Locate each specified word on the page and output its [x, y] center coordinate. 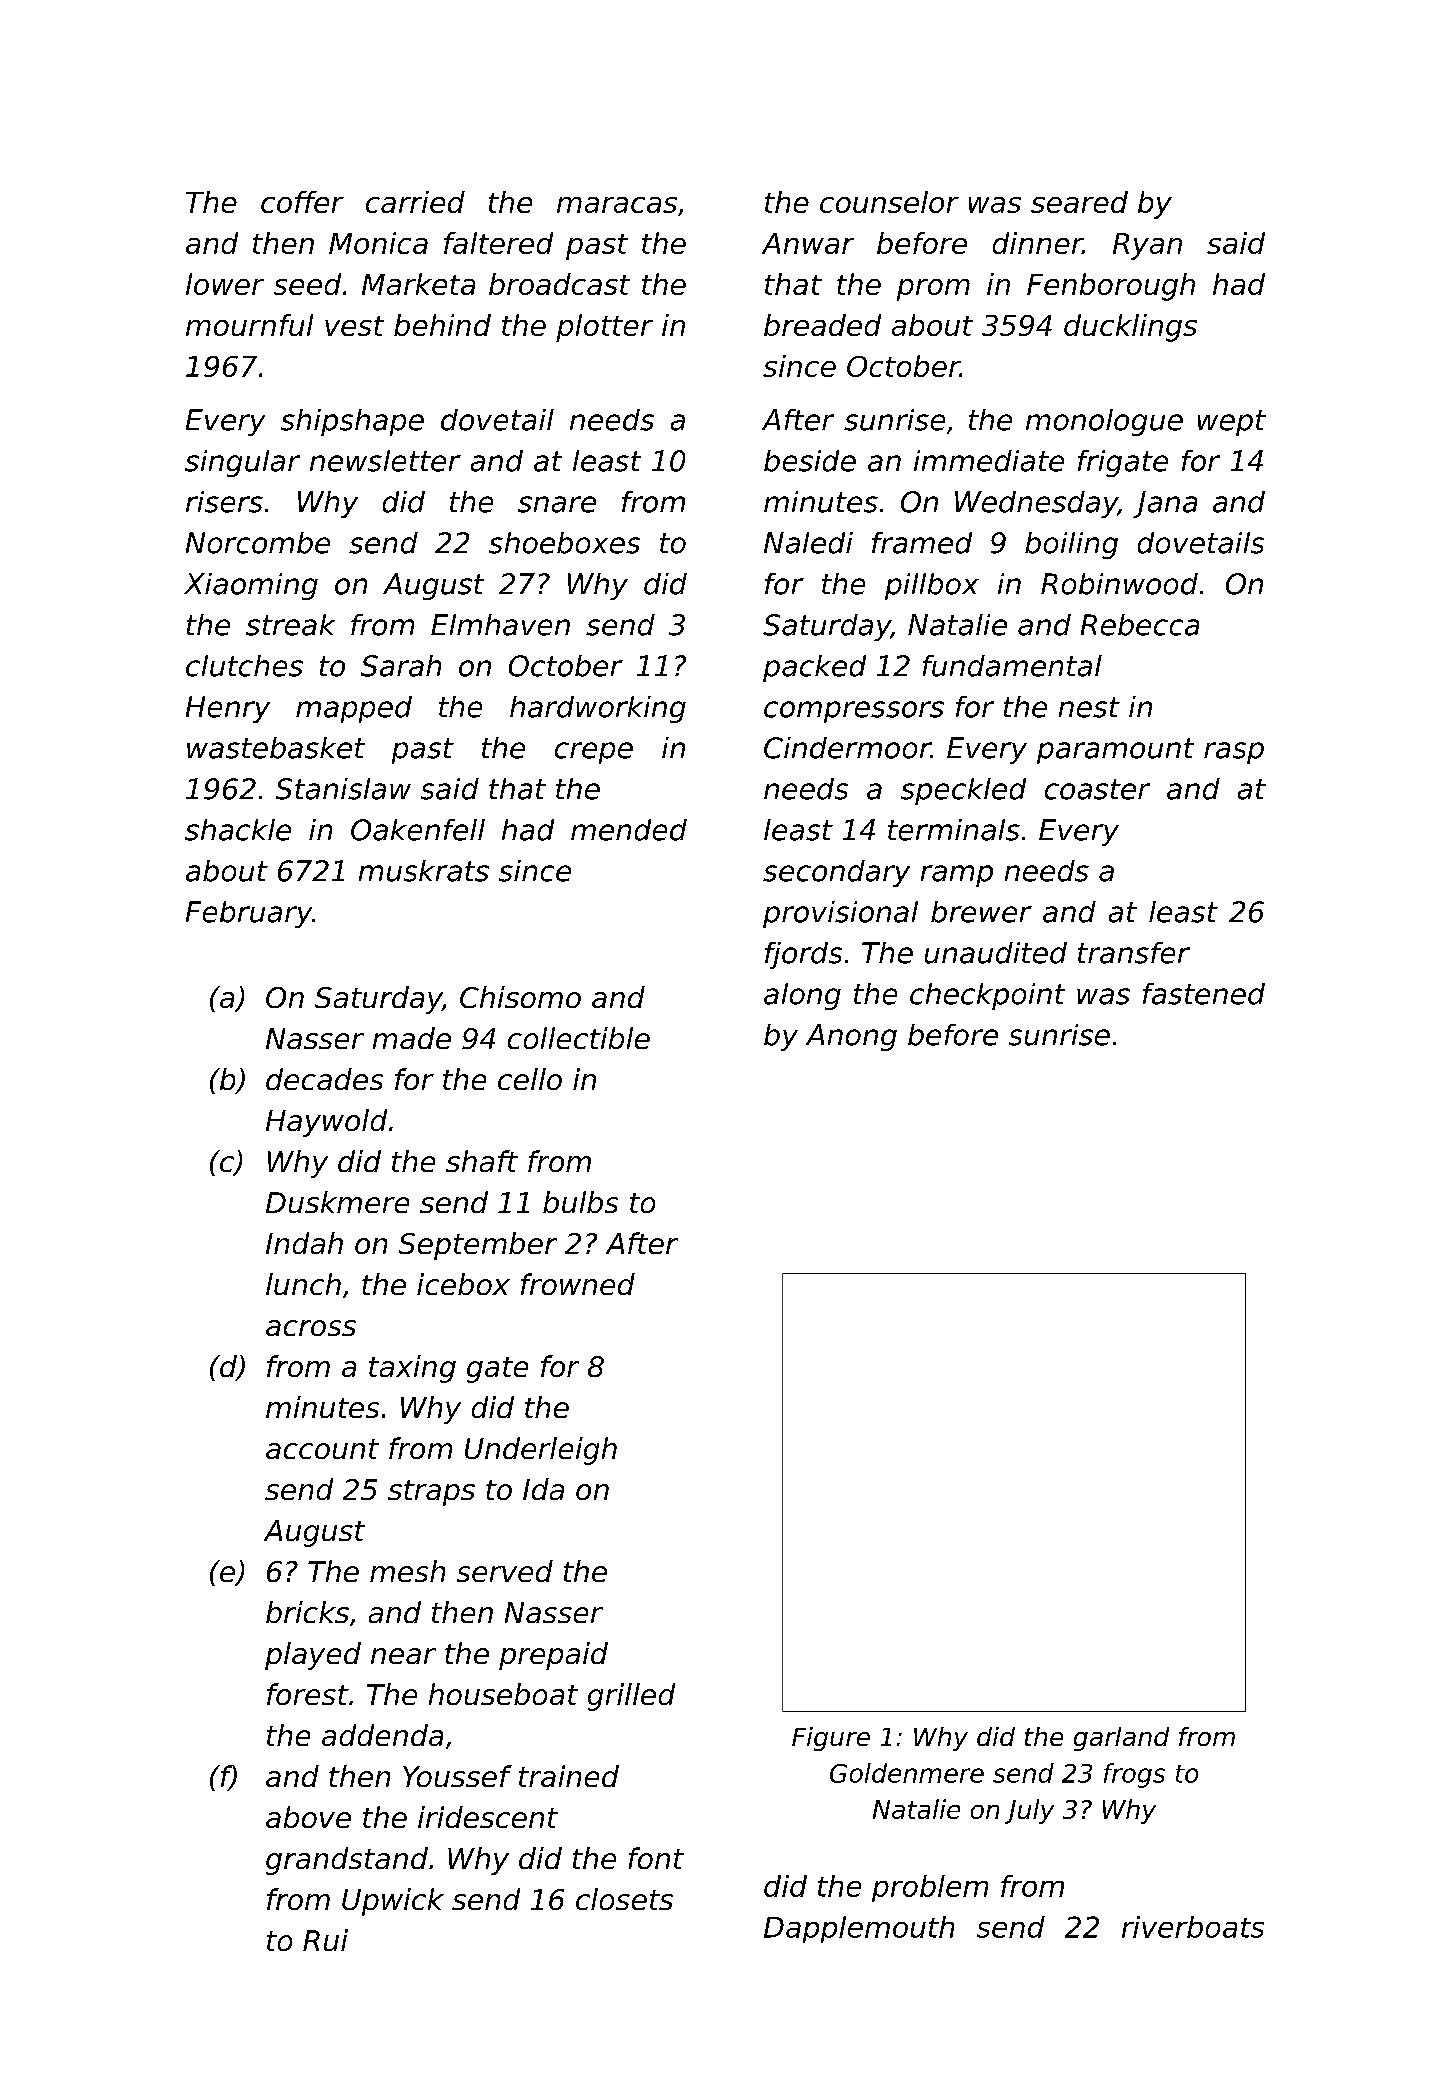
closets [624, 1899]
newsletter [385, 461]
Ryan [1147, 246]
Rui [325, 1940]
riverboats [1193, 1927]
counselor [889, 202]
